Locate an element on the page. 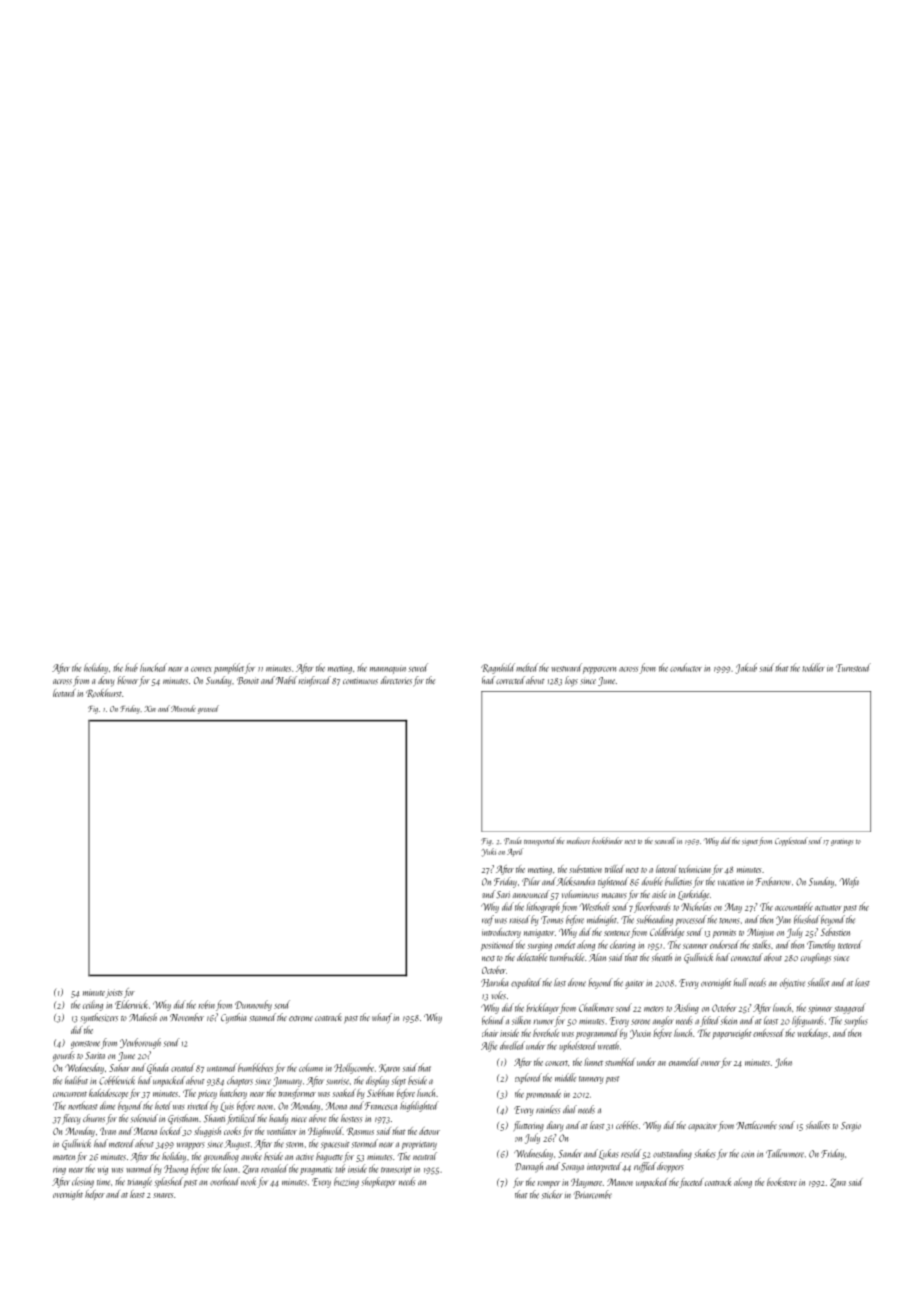 This page has width=924, height=1308. behind is located at coordinates (493, 1020).
